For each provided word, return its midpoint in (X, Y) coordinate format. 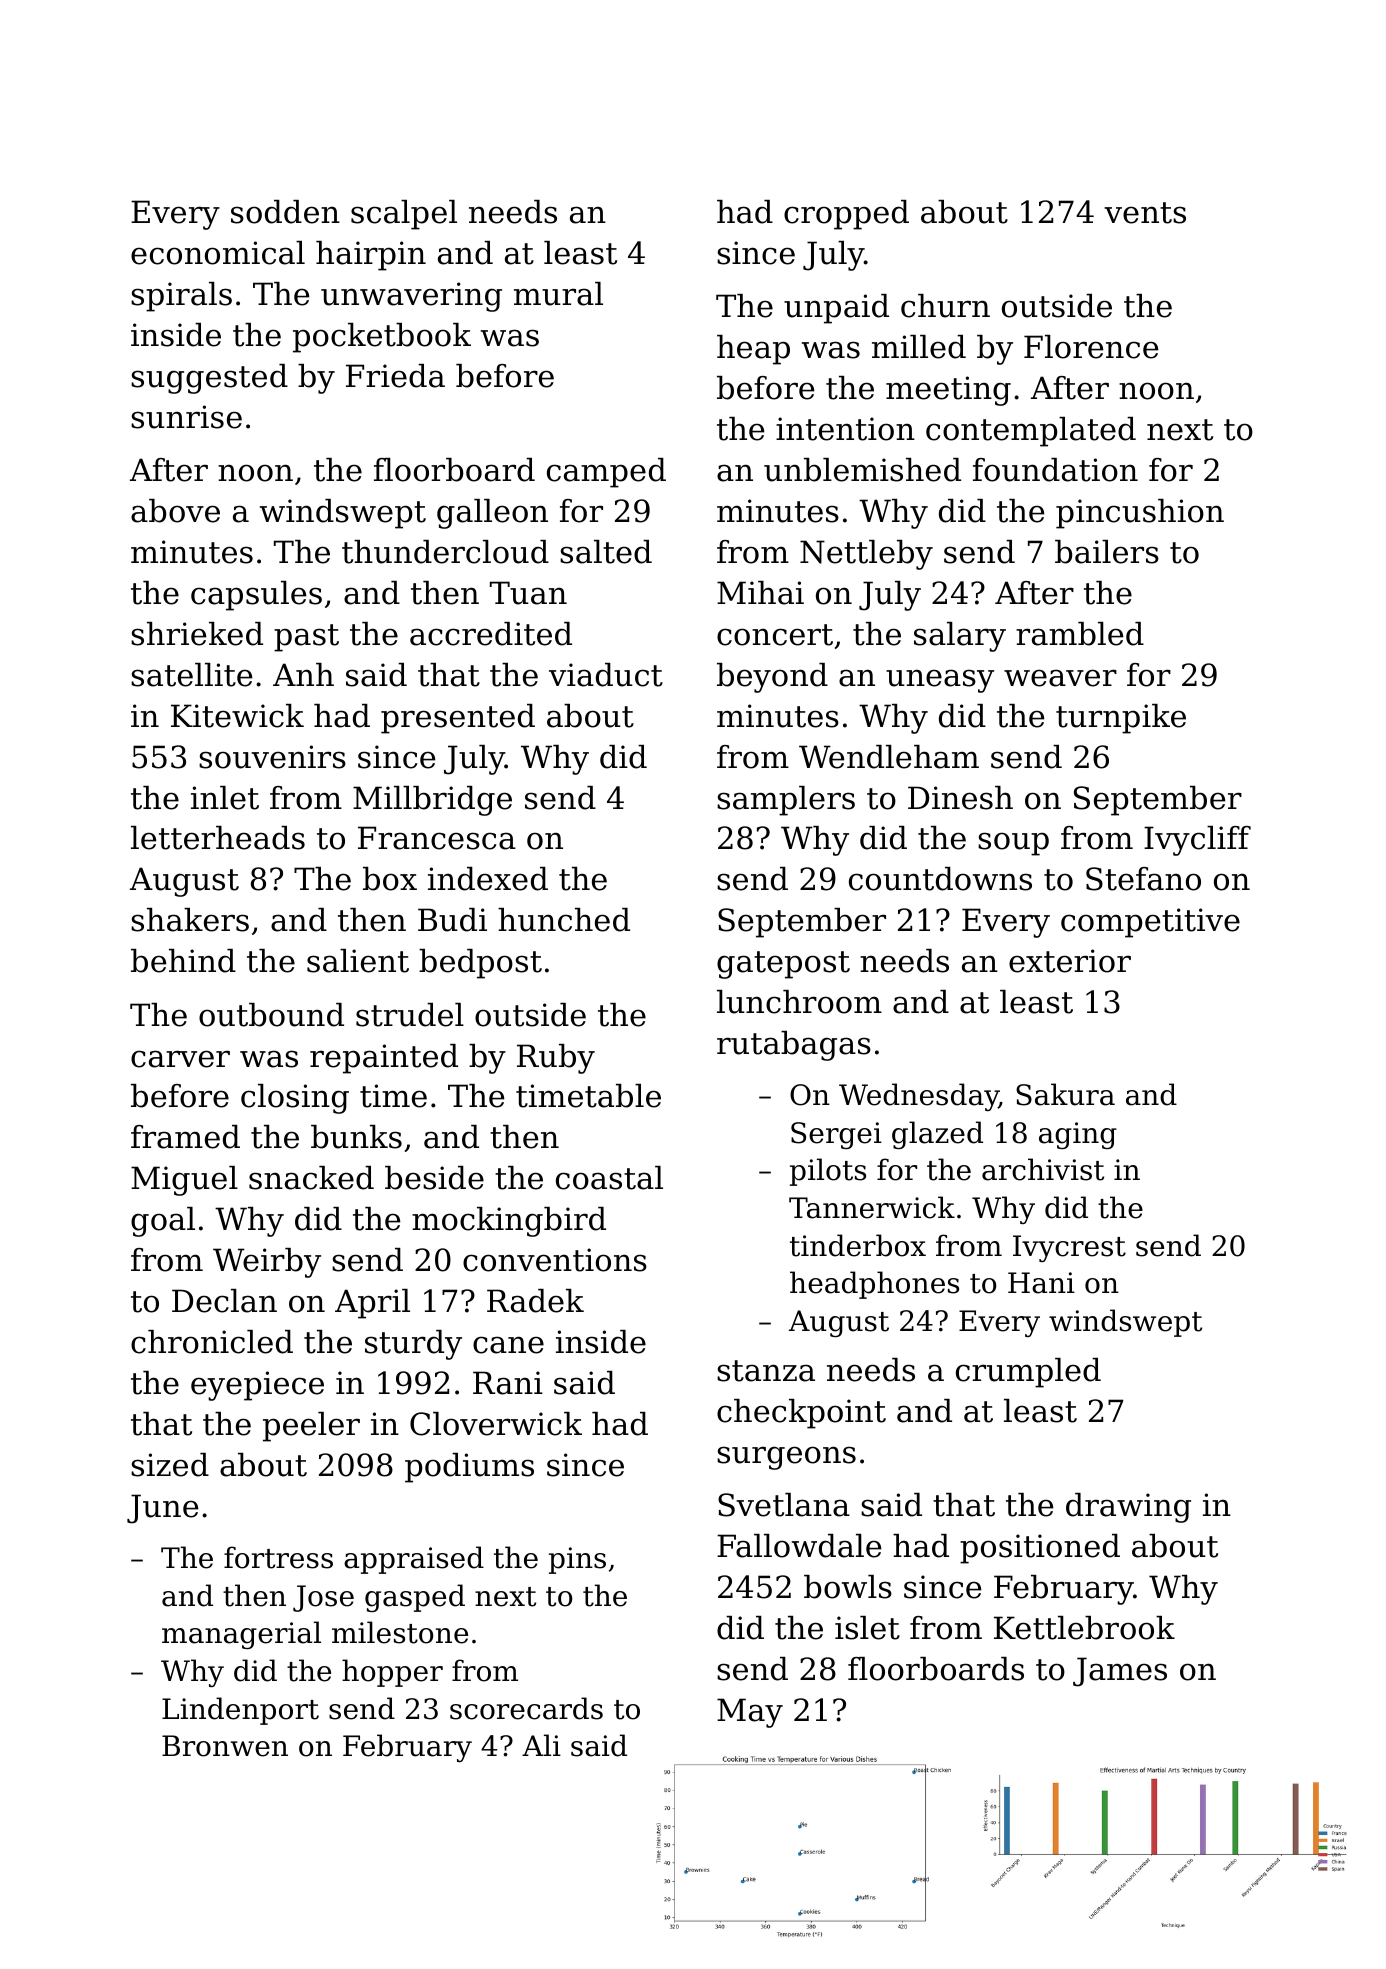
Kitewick (237, 716)
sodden (285, 212)
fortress (278, 1557)
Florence (1091, 347)
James (1120, 1672)
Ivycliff (1197, 841)
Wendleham (889, 757)
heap (753, 350)
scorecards (526, 1708)
